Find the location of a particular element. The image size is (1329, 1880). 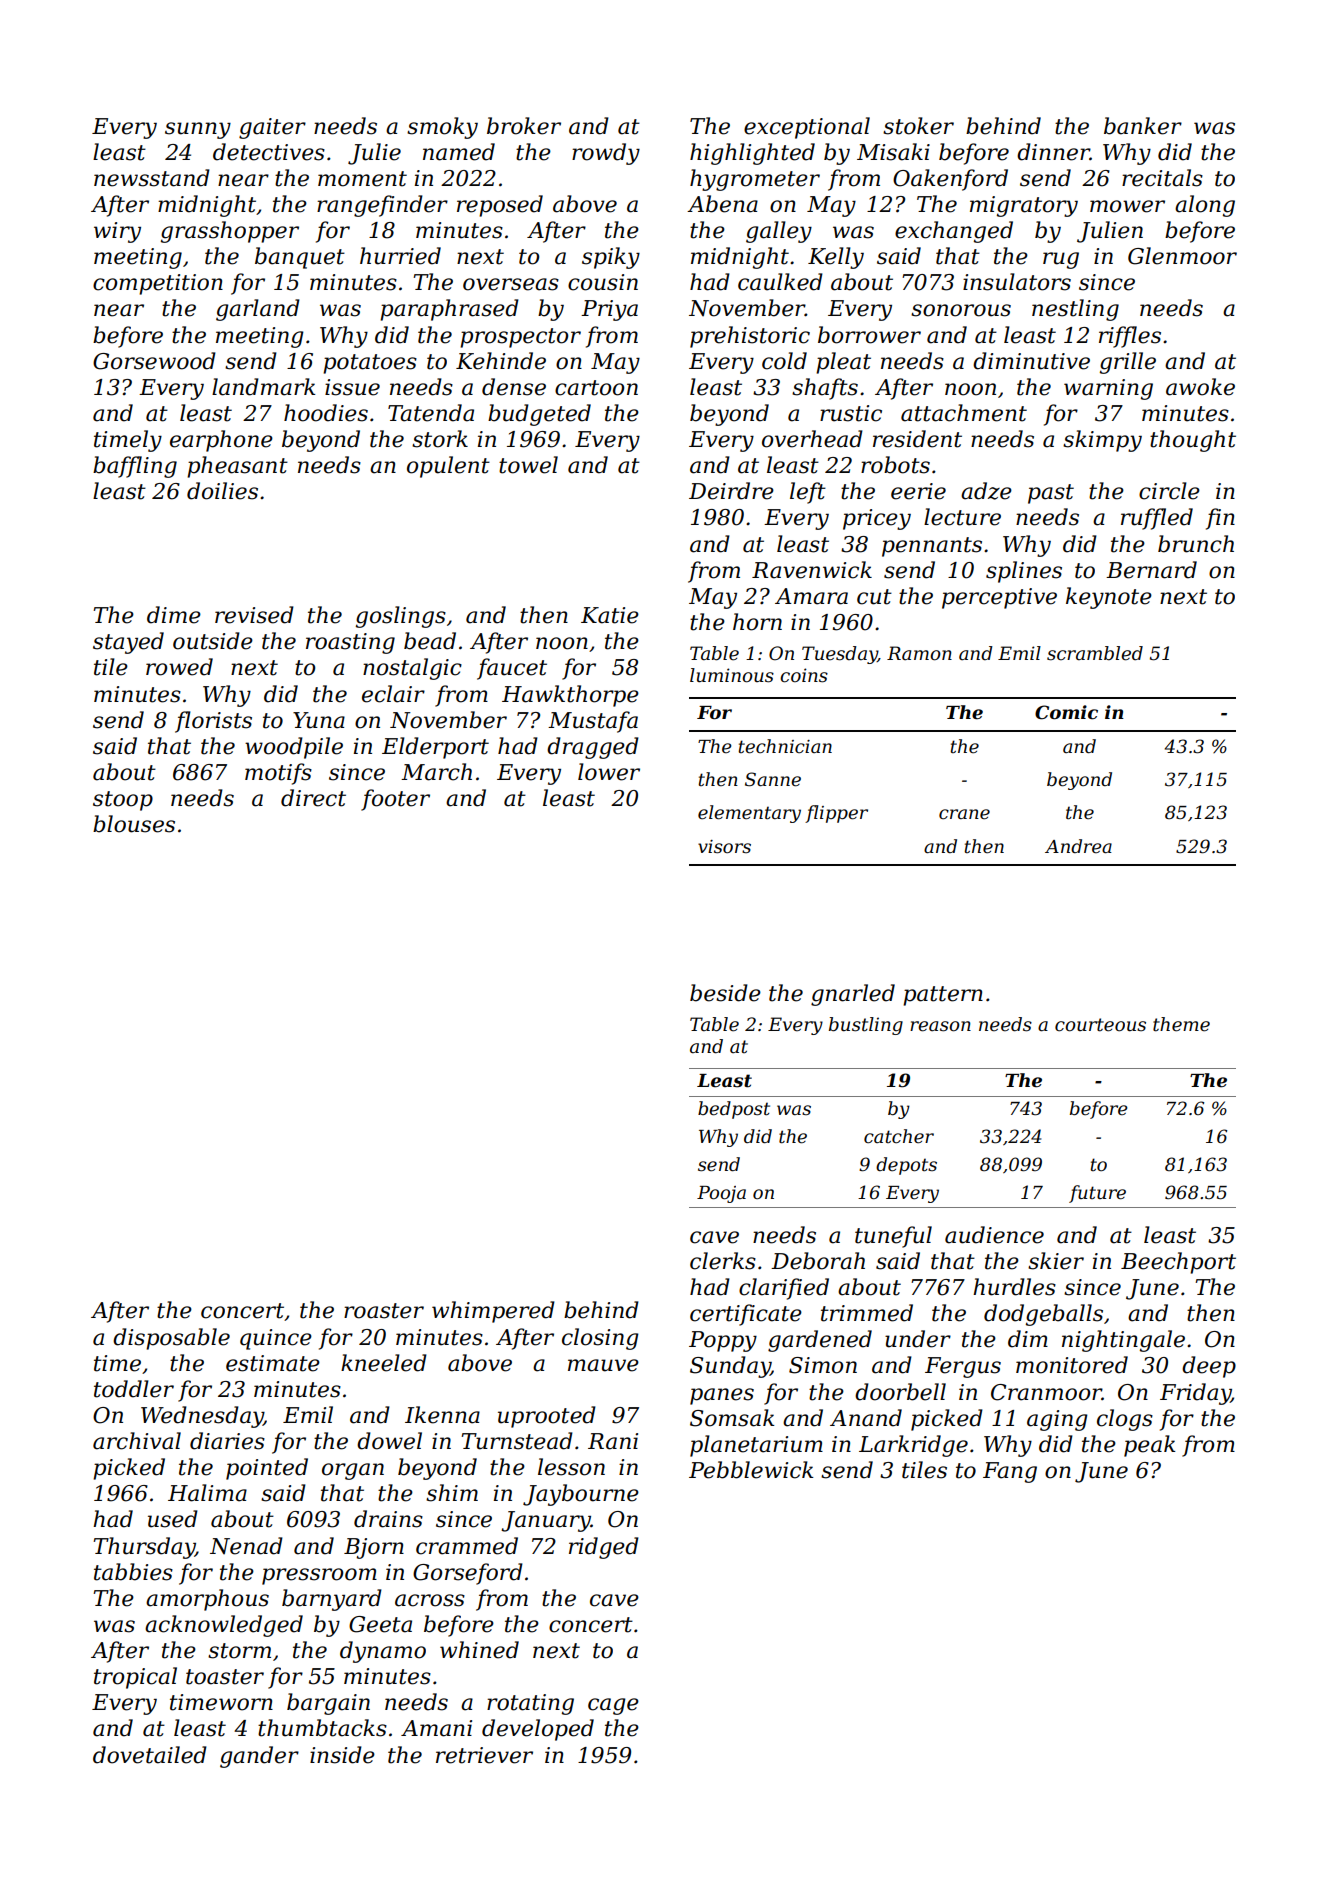

dynamo is located at coordinates (383, 1652).
